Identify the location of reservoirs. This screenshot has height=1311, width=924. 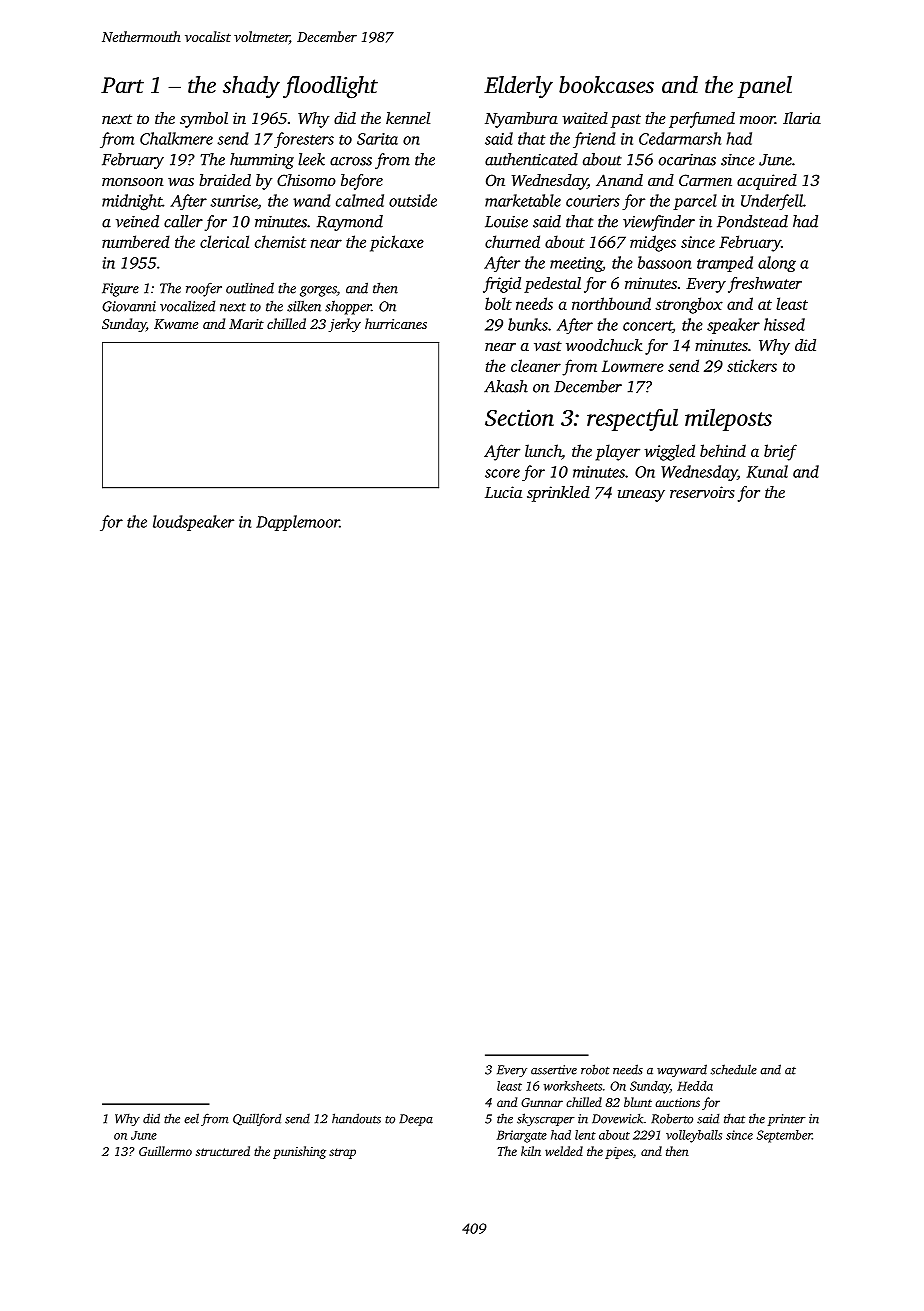
(702, 492).
